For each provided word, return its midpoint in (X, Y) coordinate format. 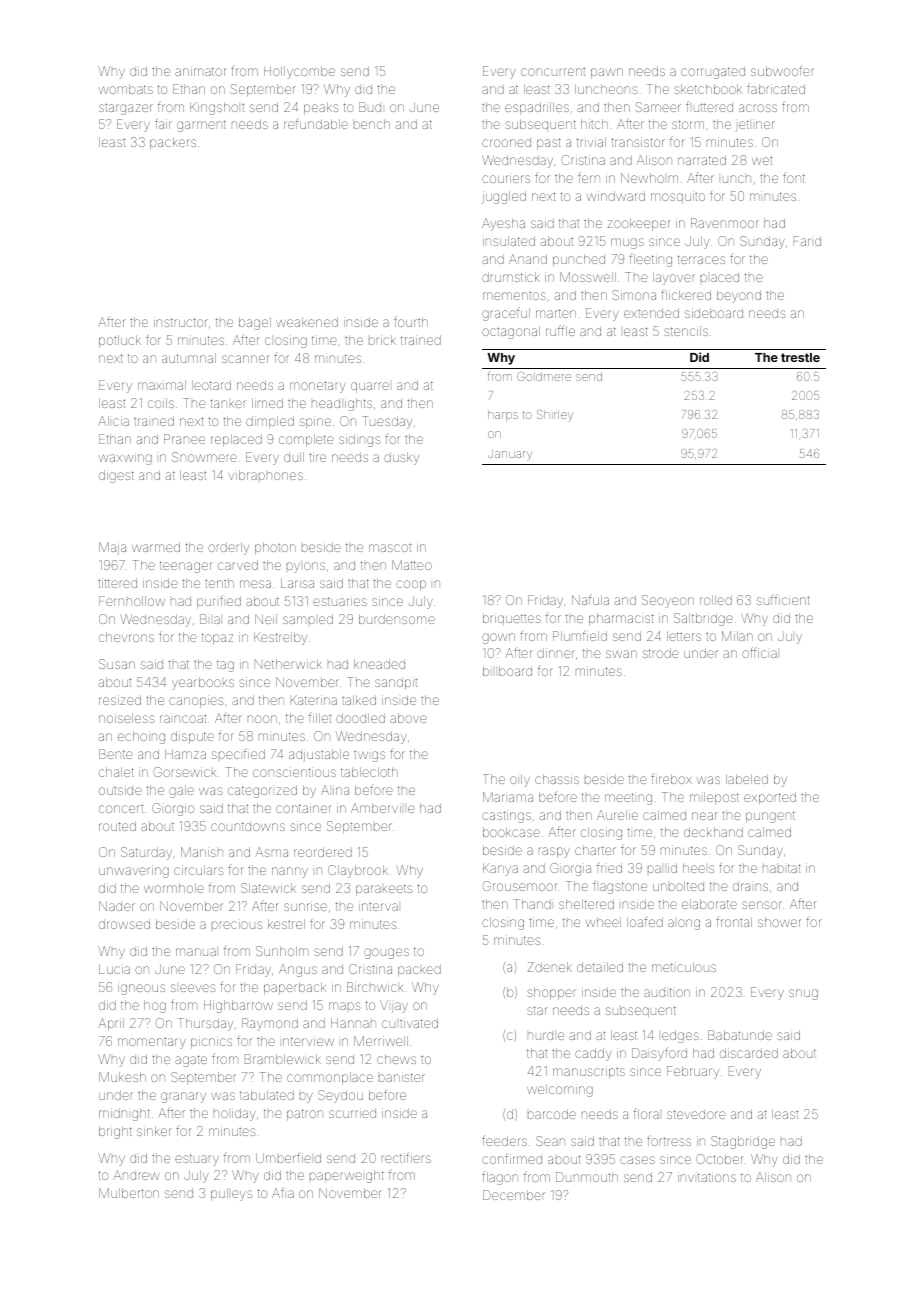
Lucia (114, 969)
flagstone (620, 887)
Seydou (340, 1096)
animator (200, 71)
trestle (800, 357)
